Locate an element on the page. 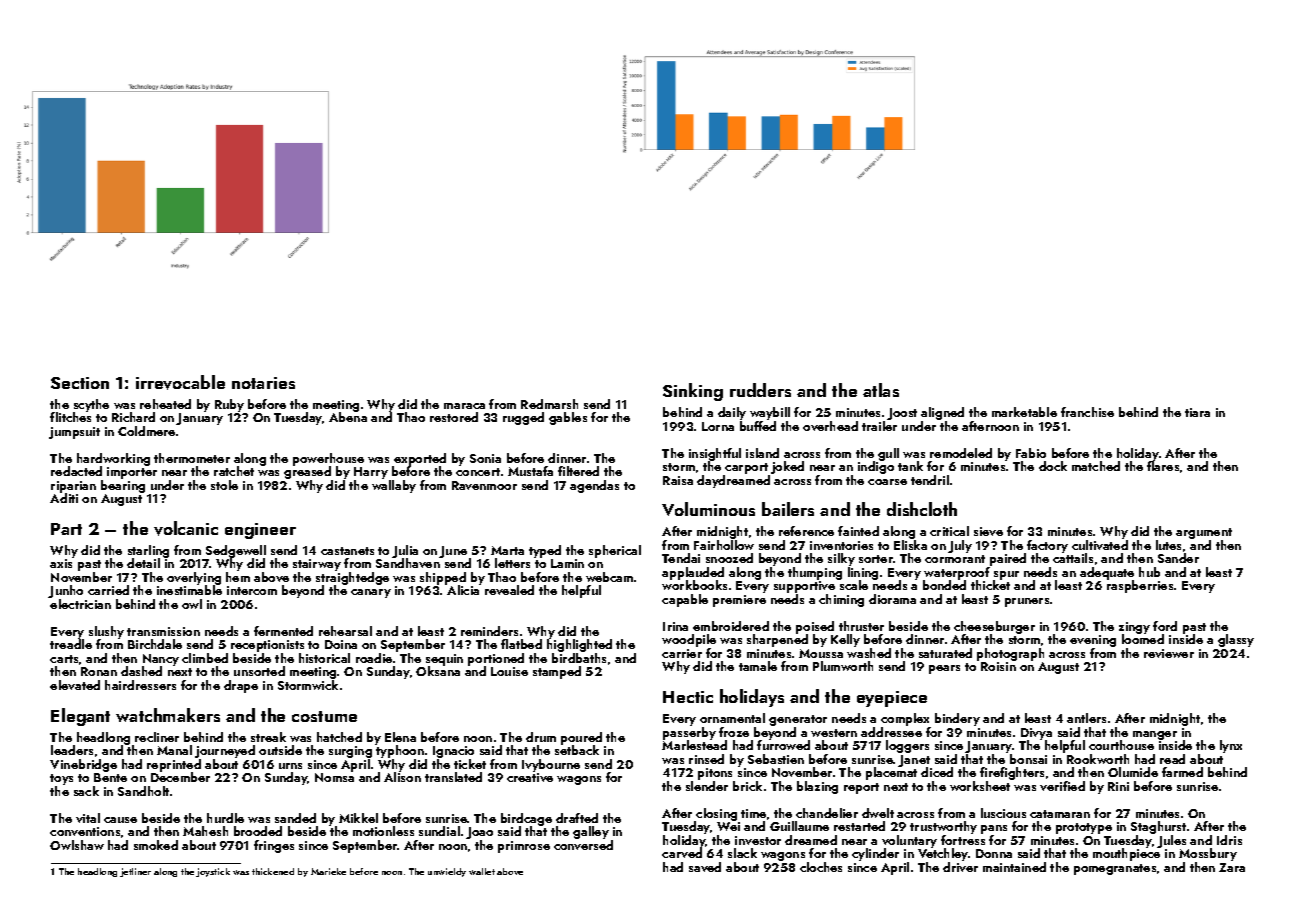  tiara is located at coordinates (1197, 412).
